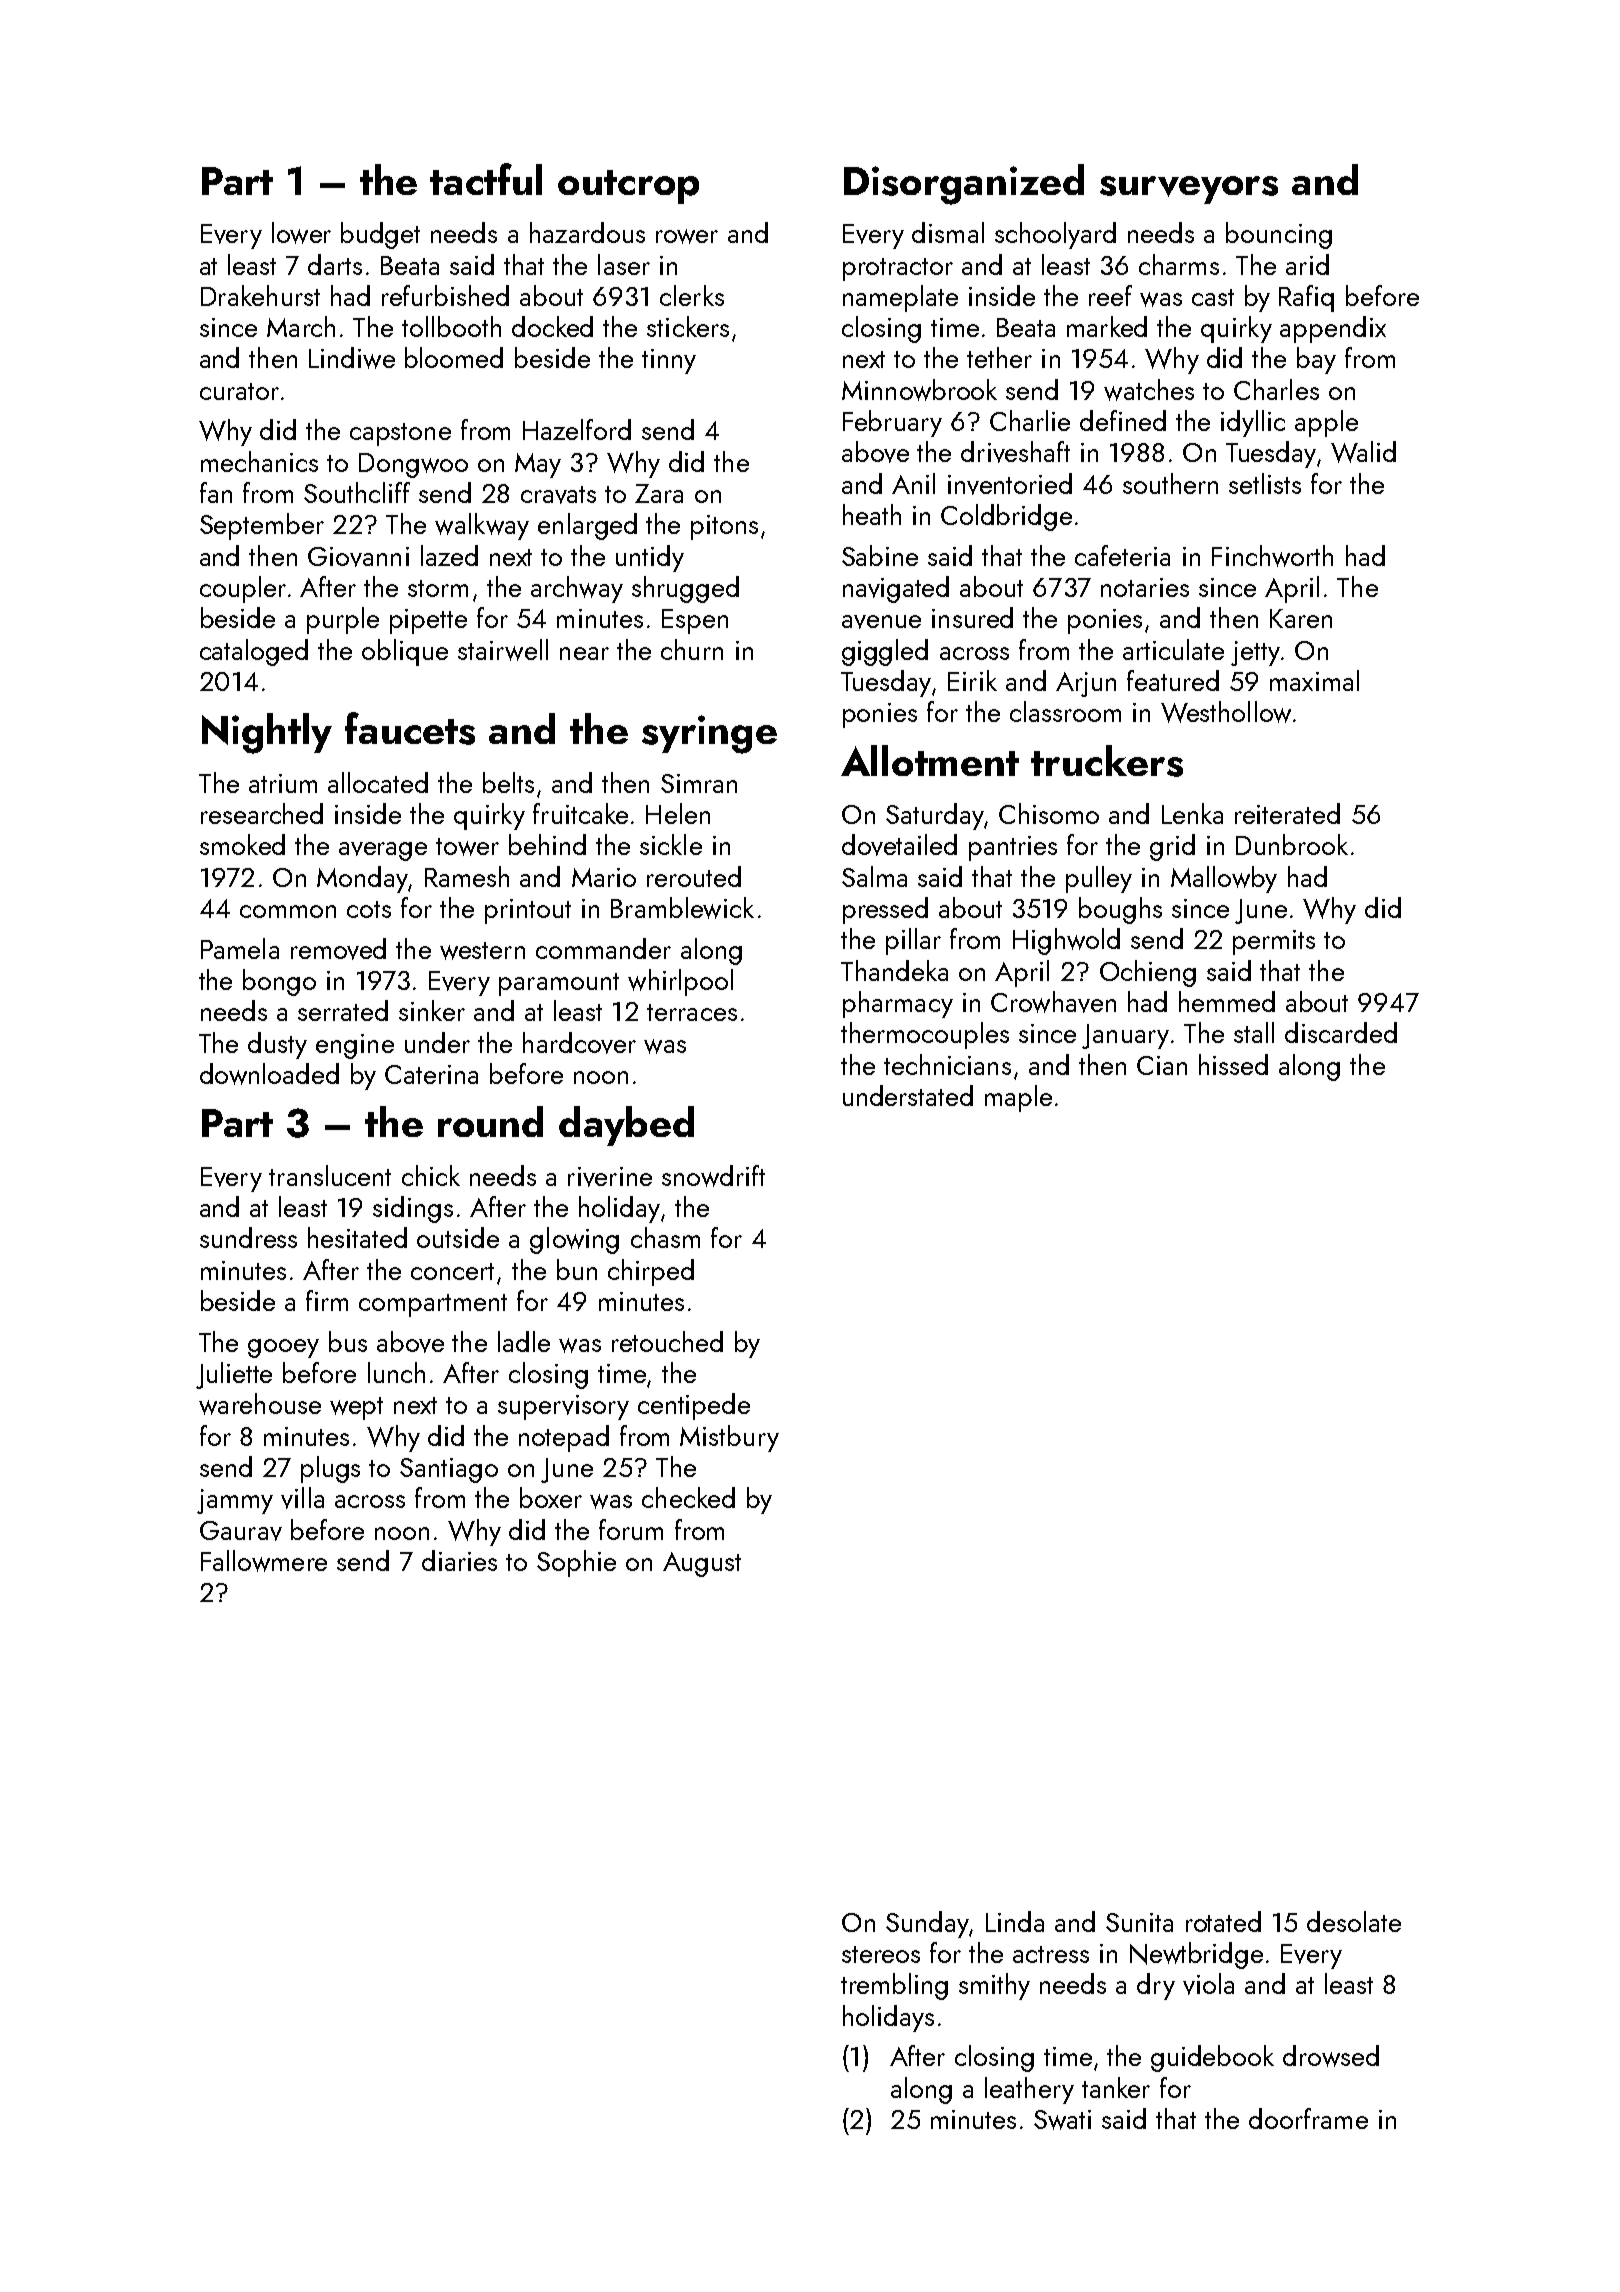 The height and width of the page is (2292, 1620). I want to click on surveyors, so click(1189, 190).
